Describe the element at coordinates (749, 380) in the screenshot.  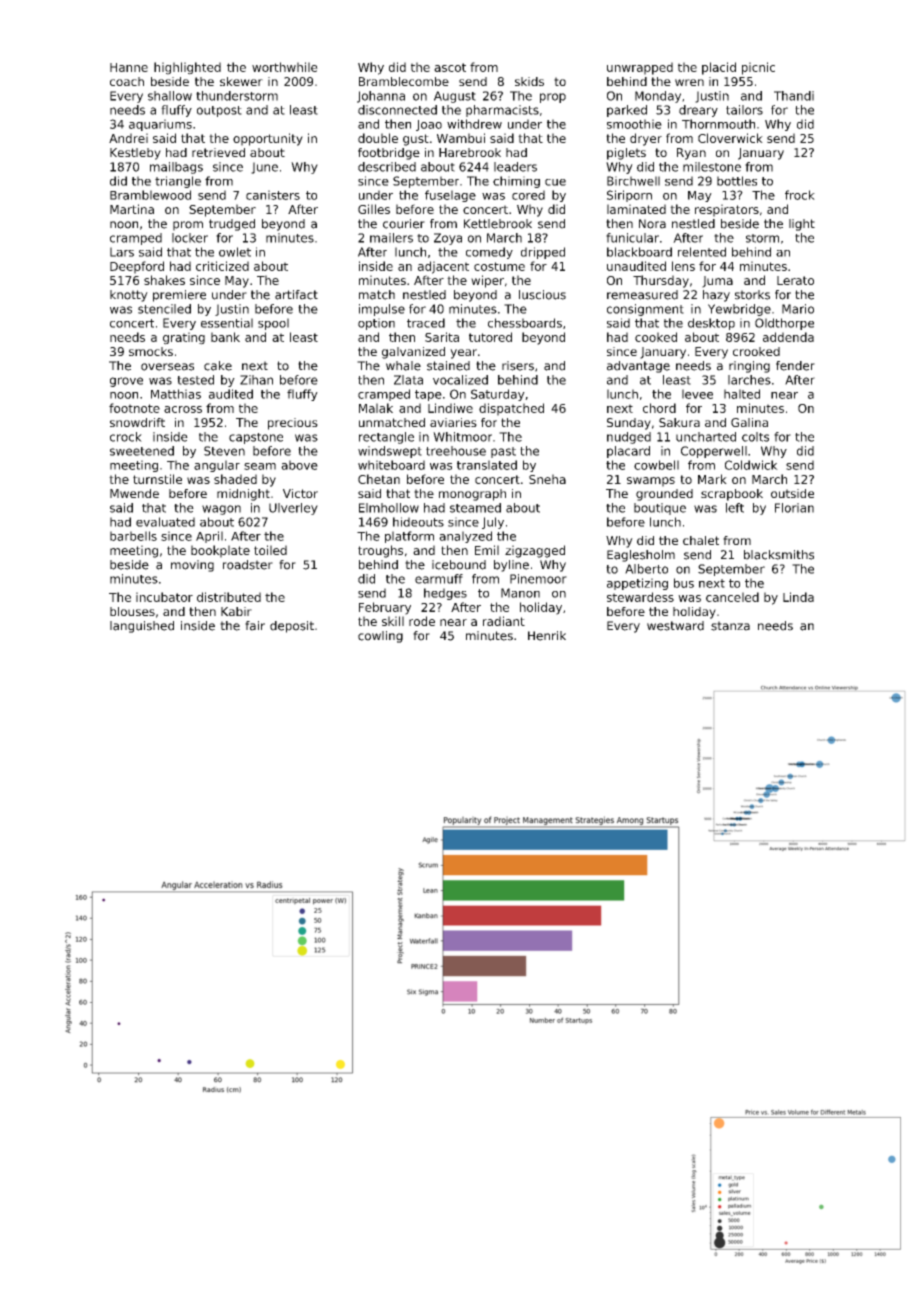
I see `larches` at that location.
